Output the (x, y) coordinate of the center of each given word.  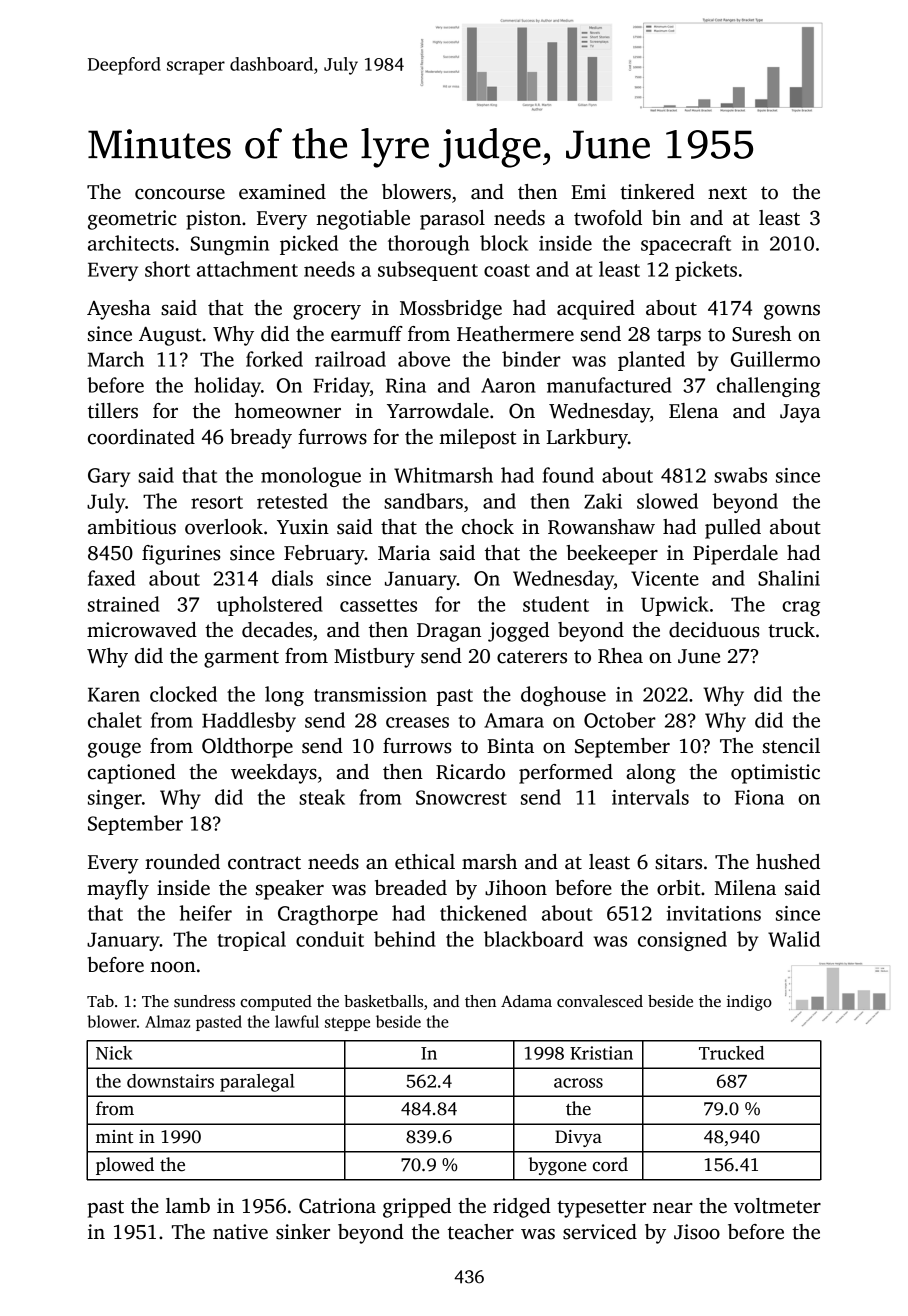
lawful (297, 1021)
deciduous (714, 630)
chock (488, 527)
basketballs (383, 1001)
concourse (180, 194)
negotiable (363, 220)
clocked (183, 694)
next (727, 193)
